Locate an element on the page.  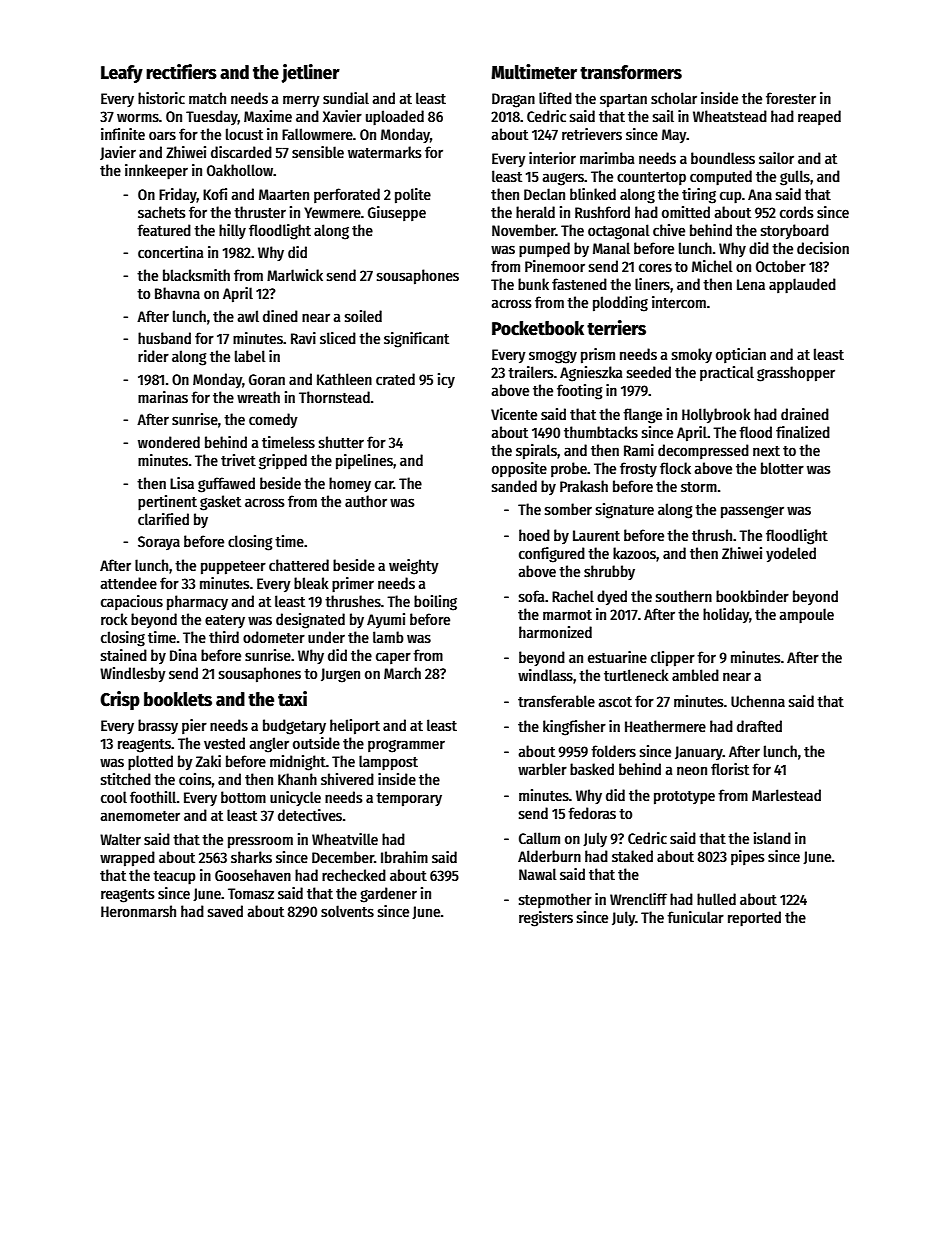
shutter is located at coordinates (341, 442).
